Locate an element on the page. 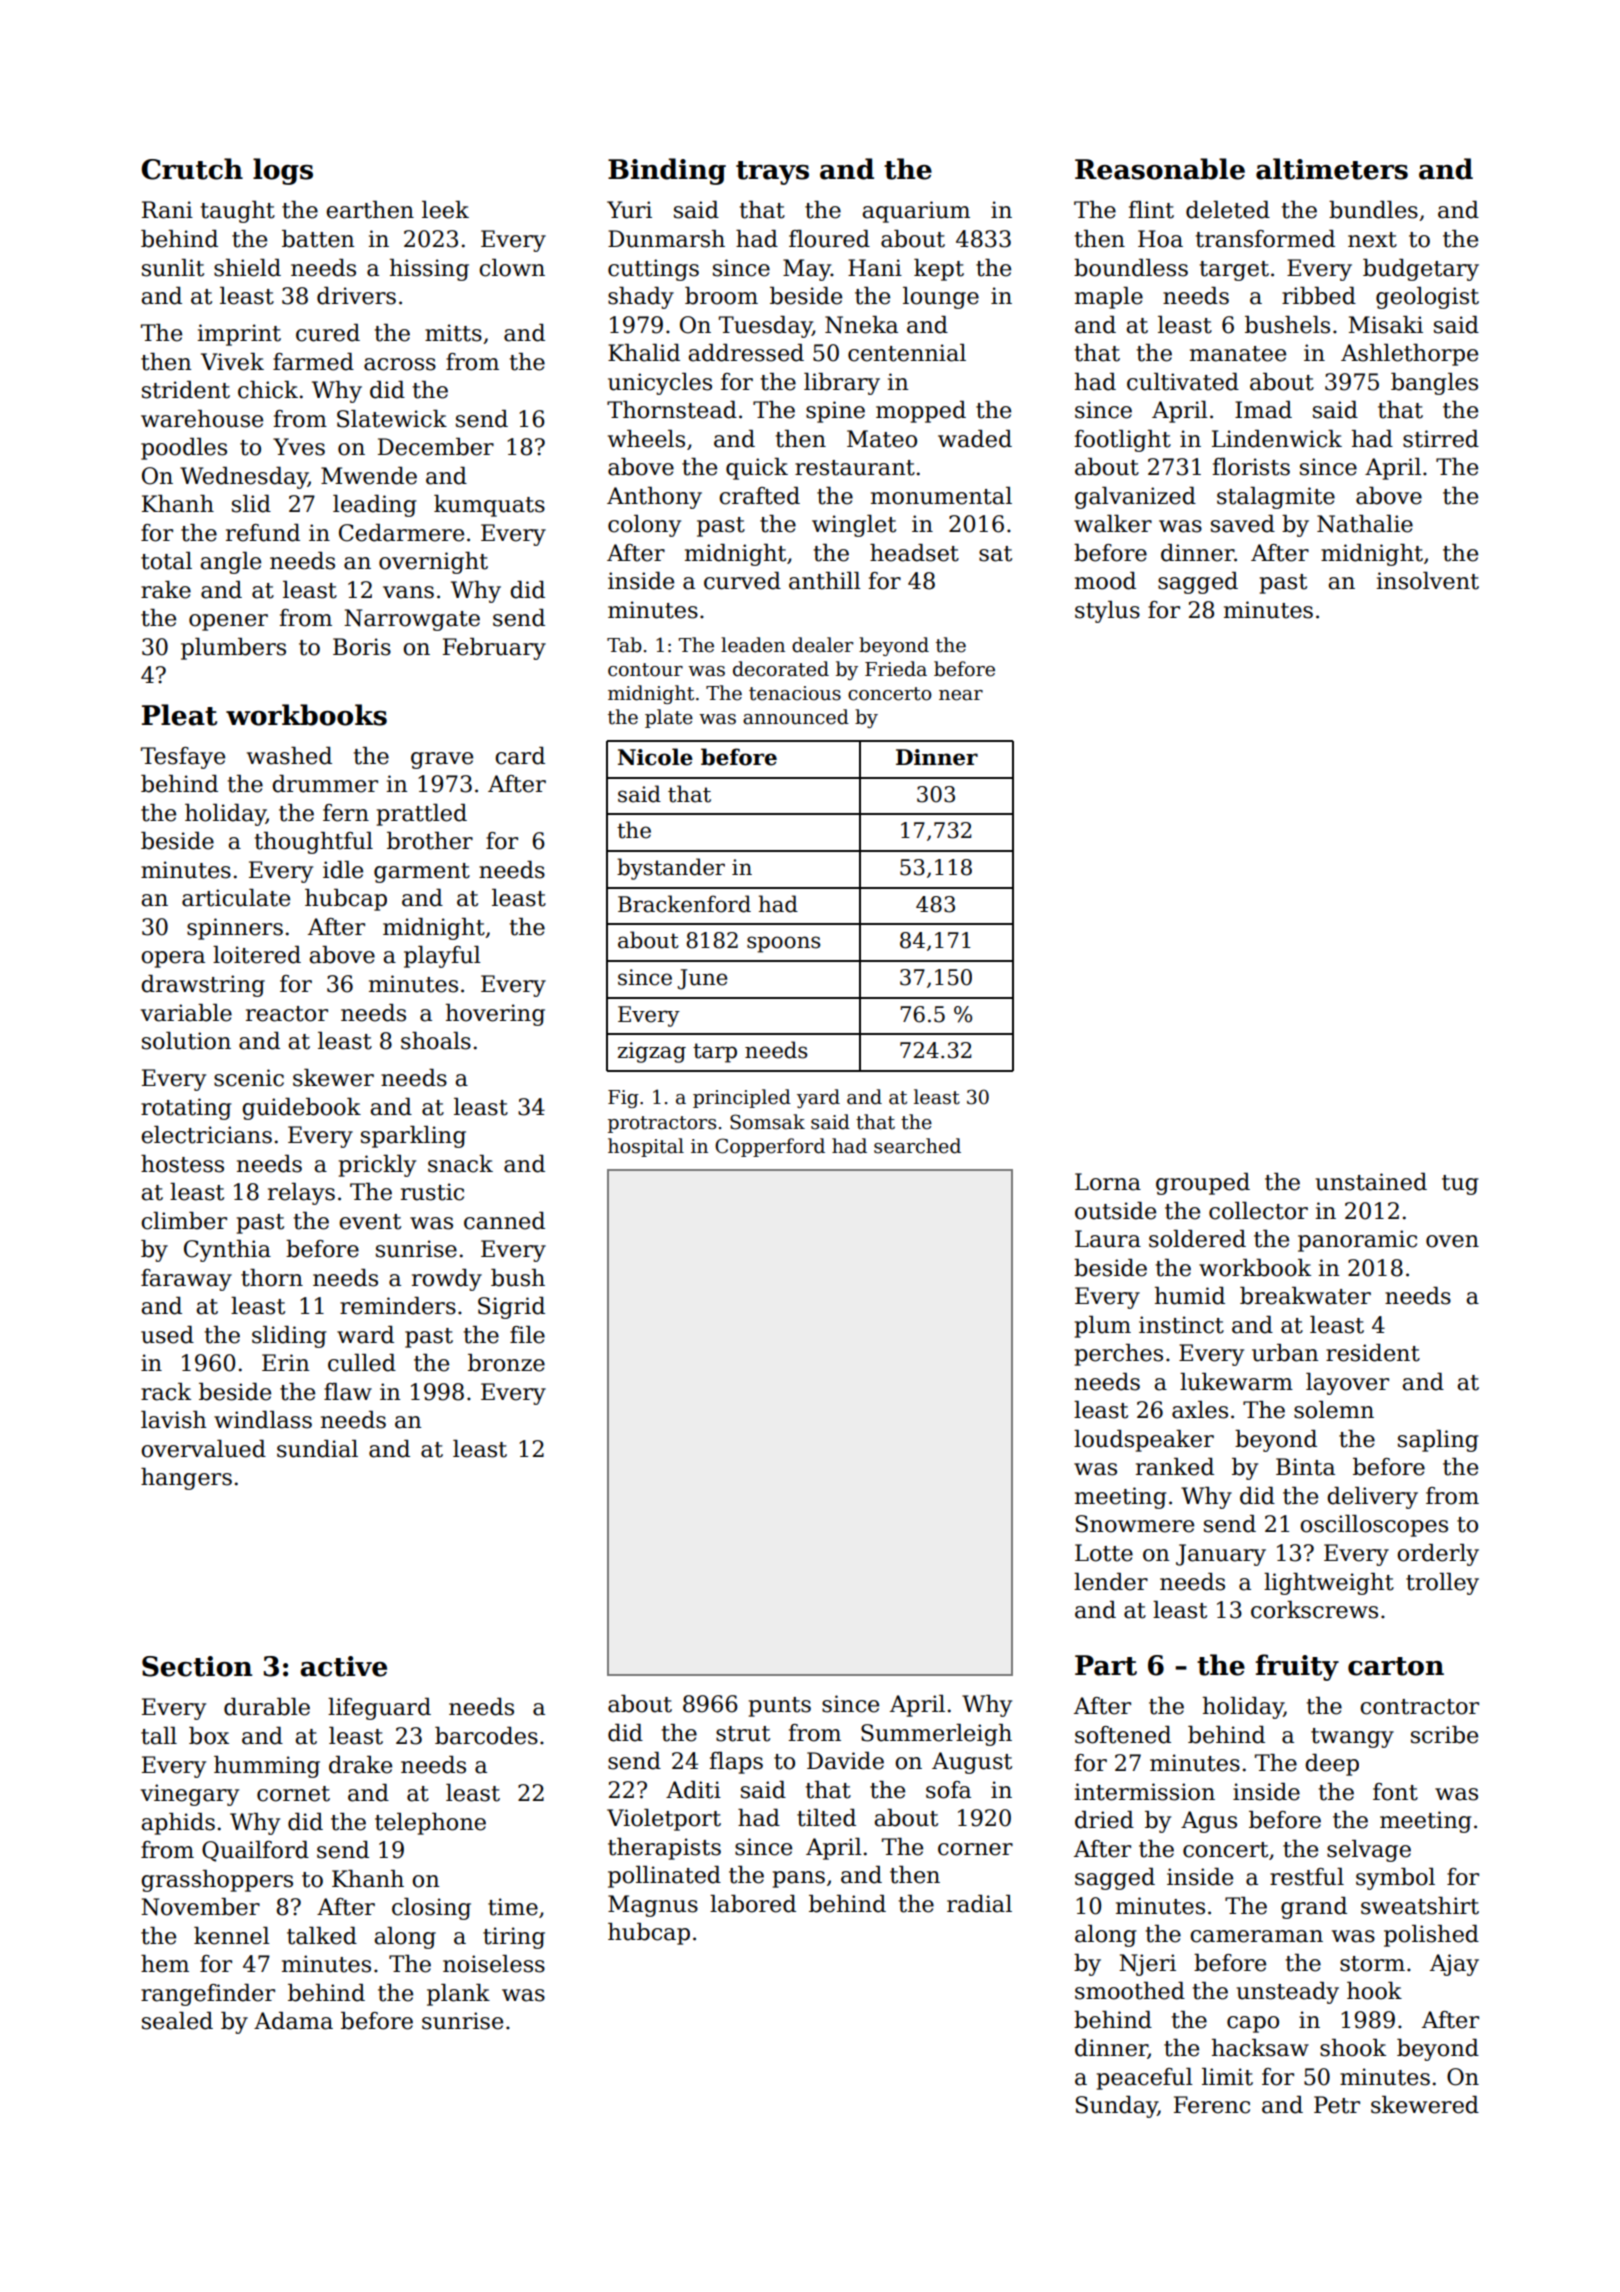  Reasonable is located at coordinates (1160, 169).
